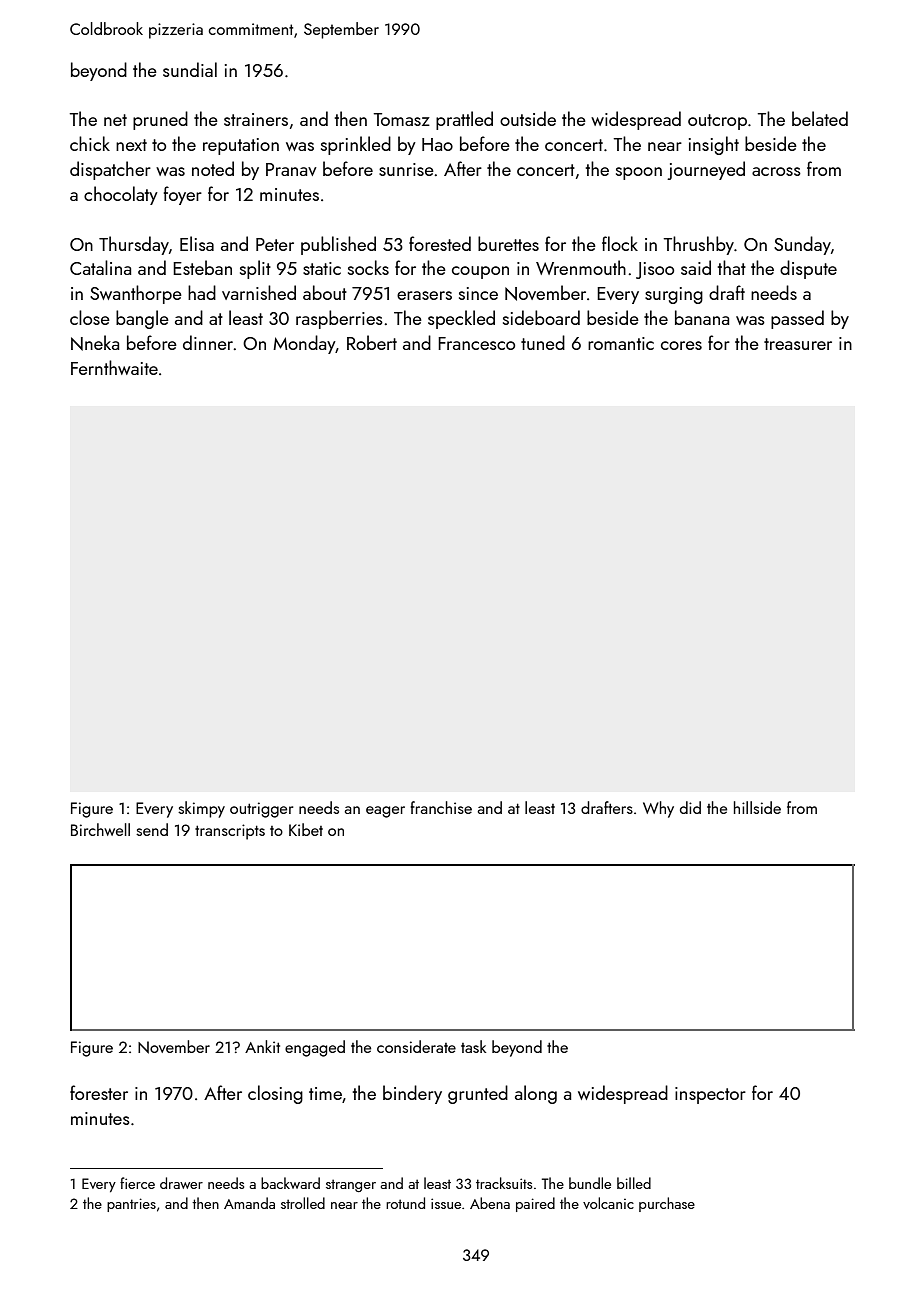 This screenshot has height=1314, width=924. What do you see at coordinates (385, 812) in the screenshot?
I see `eager` at bounding box center [385, 812].
